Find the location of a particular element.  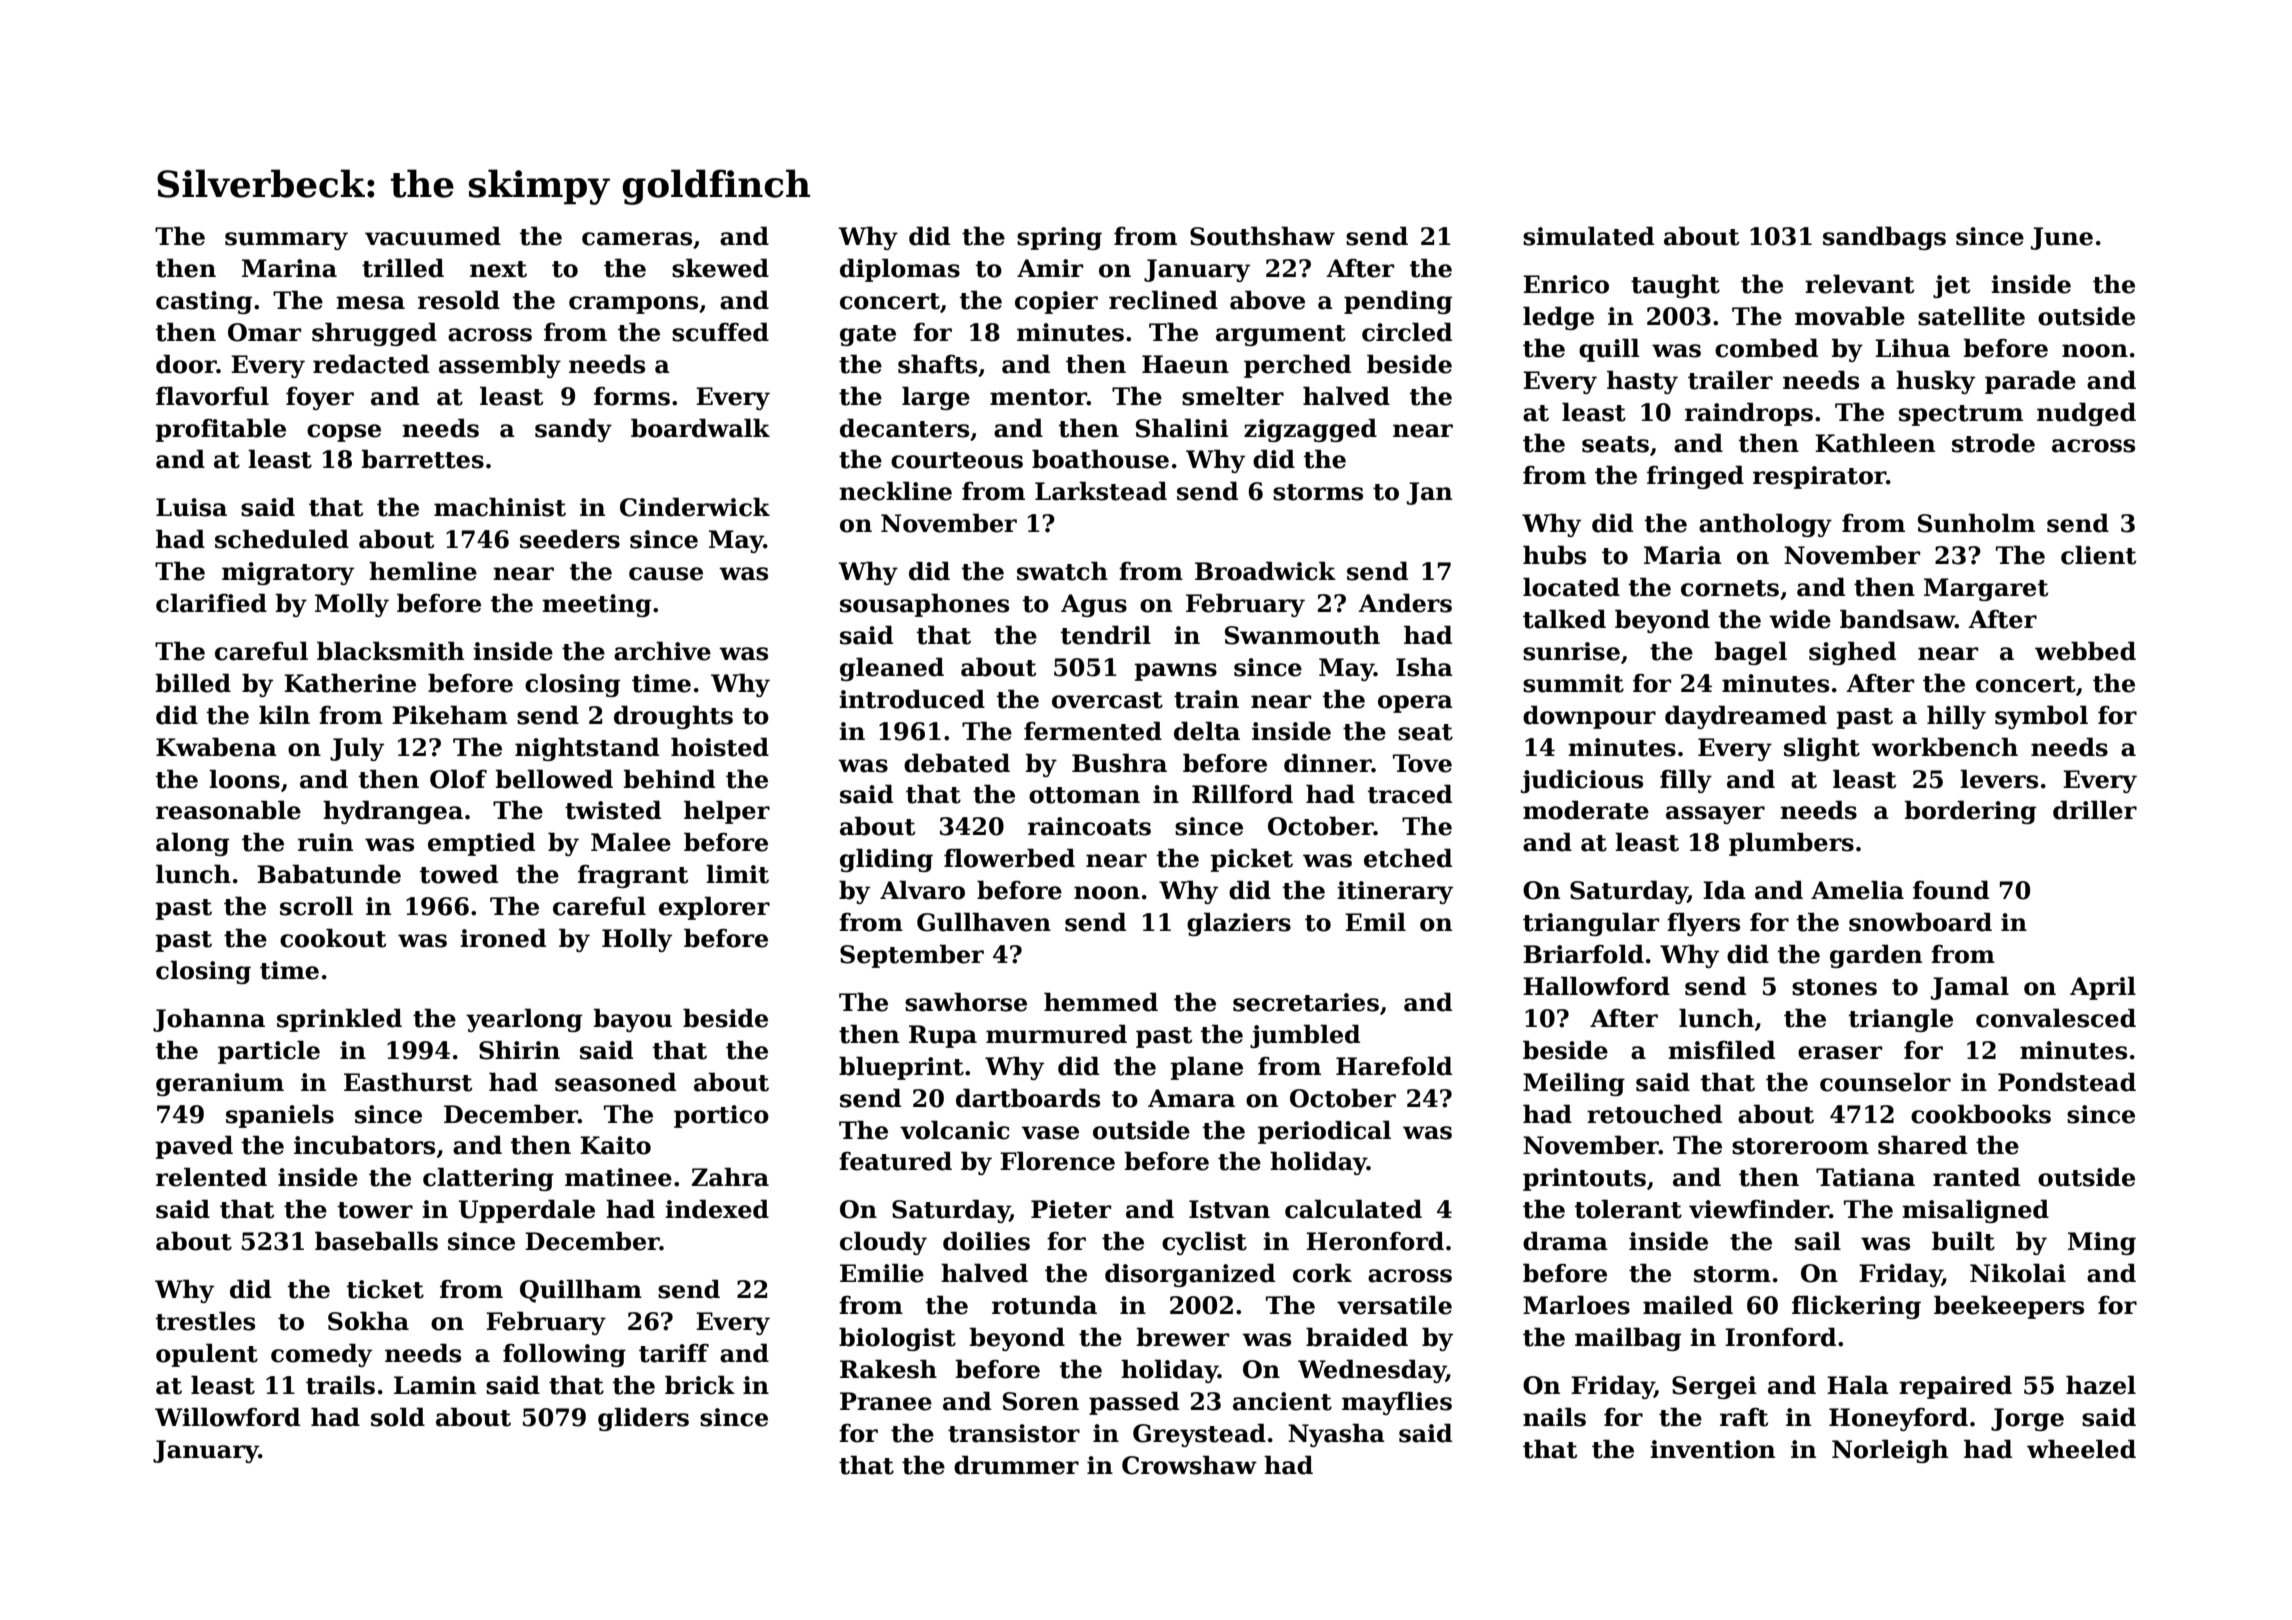

Marina is located at coordinates (289, 268).
